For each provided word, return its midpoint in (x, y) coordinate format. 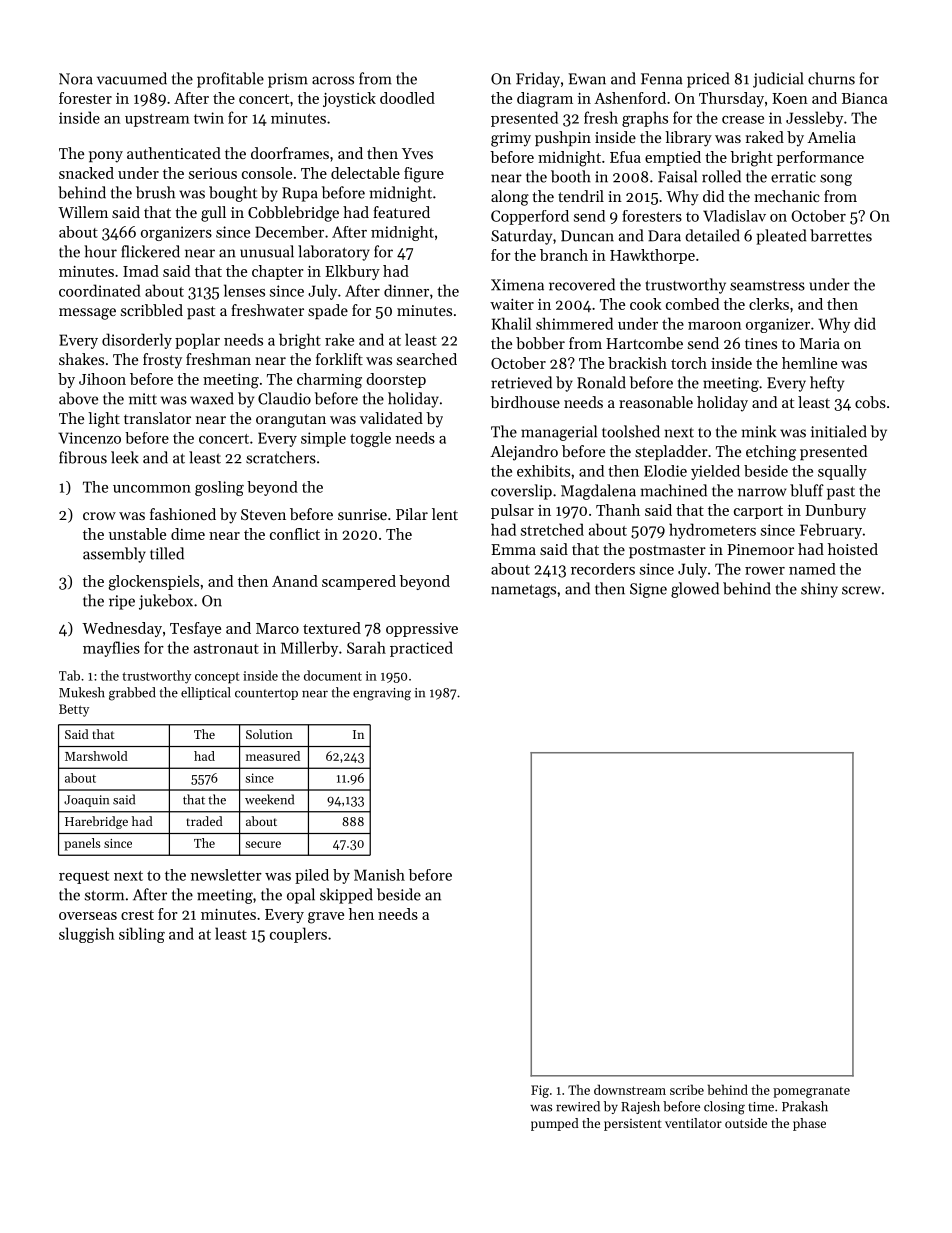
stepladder (671, 452)
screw (861, 590)
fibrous (83, 457)
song (836, 180)
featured (401, 212)
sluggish (87, 935)
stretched (552, 529)
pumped (555, 1124)
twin (209, 118)
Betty (74, 710)
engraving (382, 694)
